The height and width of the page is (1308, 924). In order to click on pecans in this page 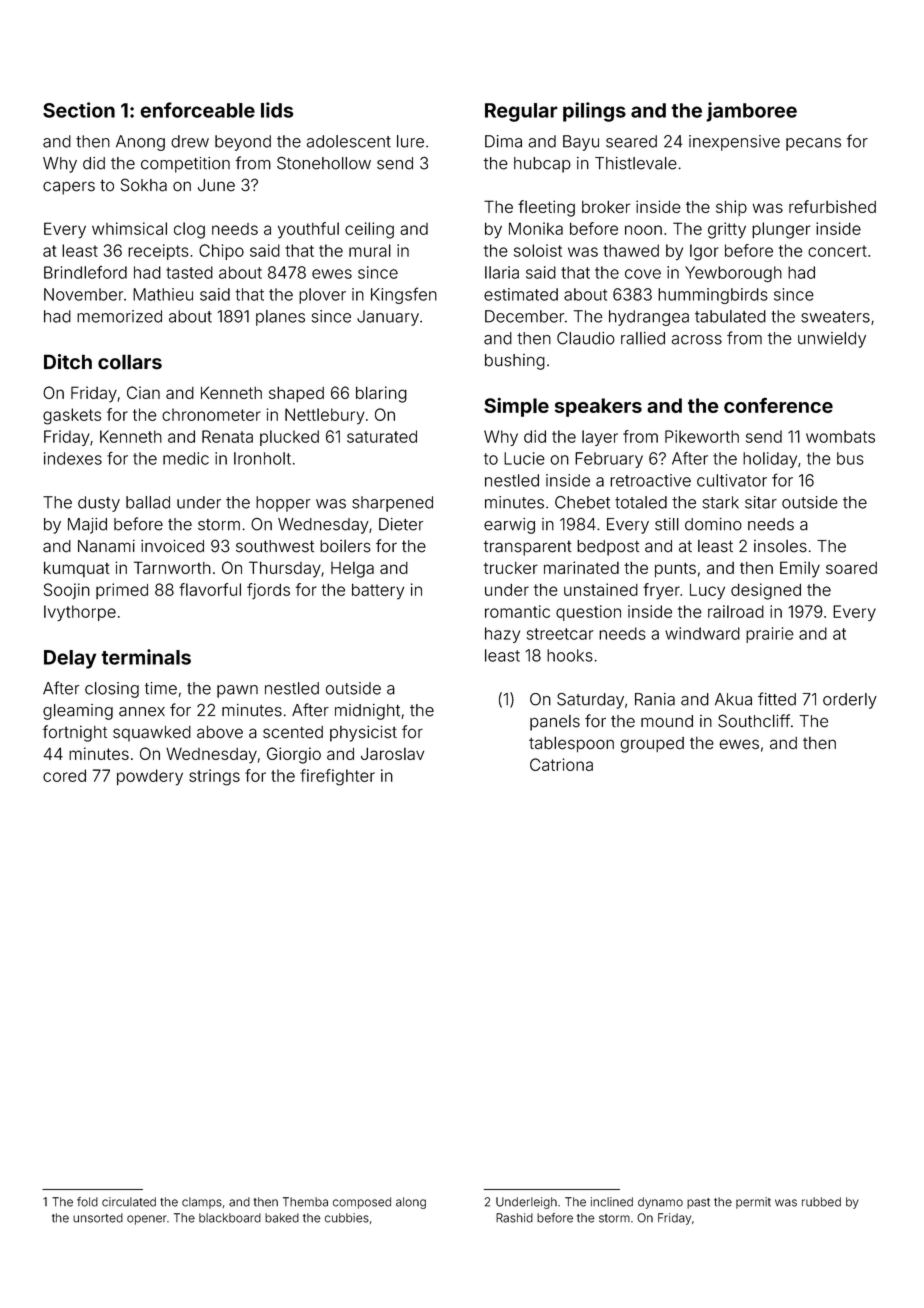, I will do `click(813, 144)`.
